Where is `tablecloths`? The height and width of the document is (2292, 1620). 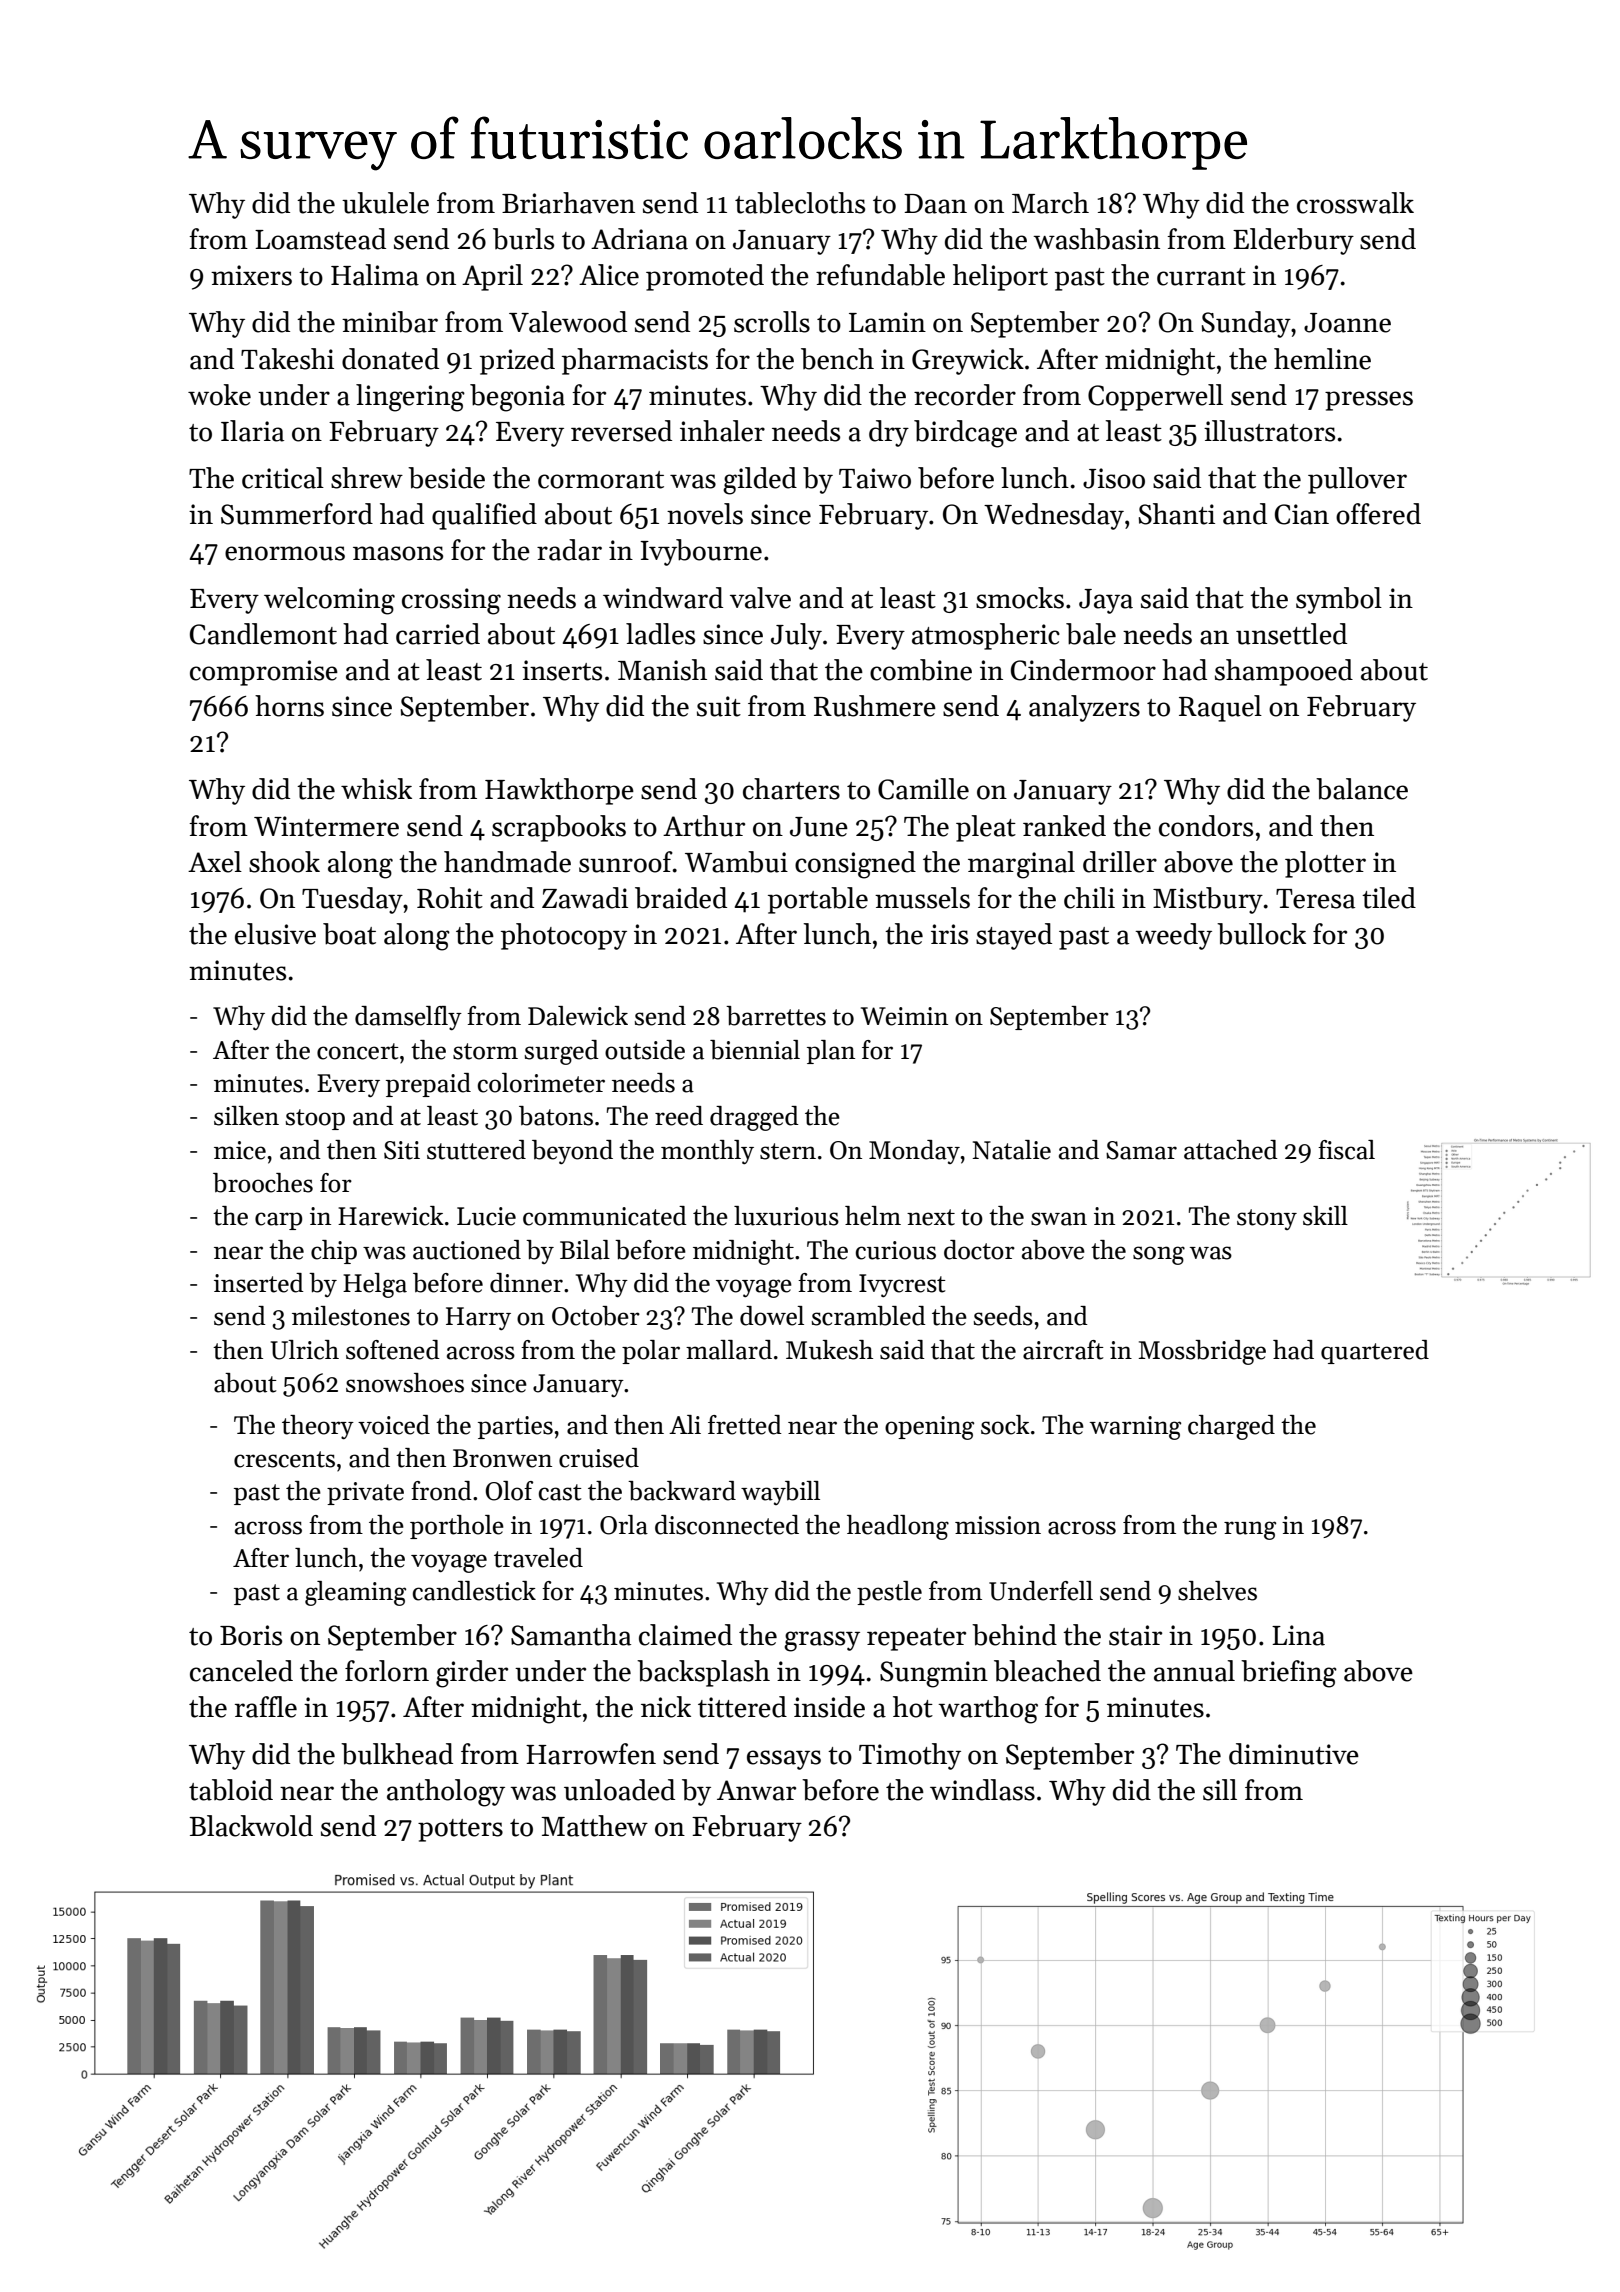 tablecloths is located at coordinates (800, 203).
